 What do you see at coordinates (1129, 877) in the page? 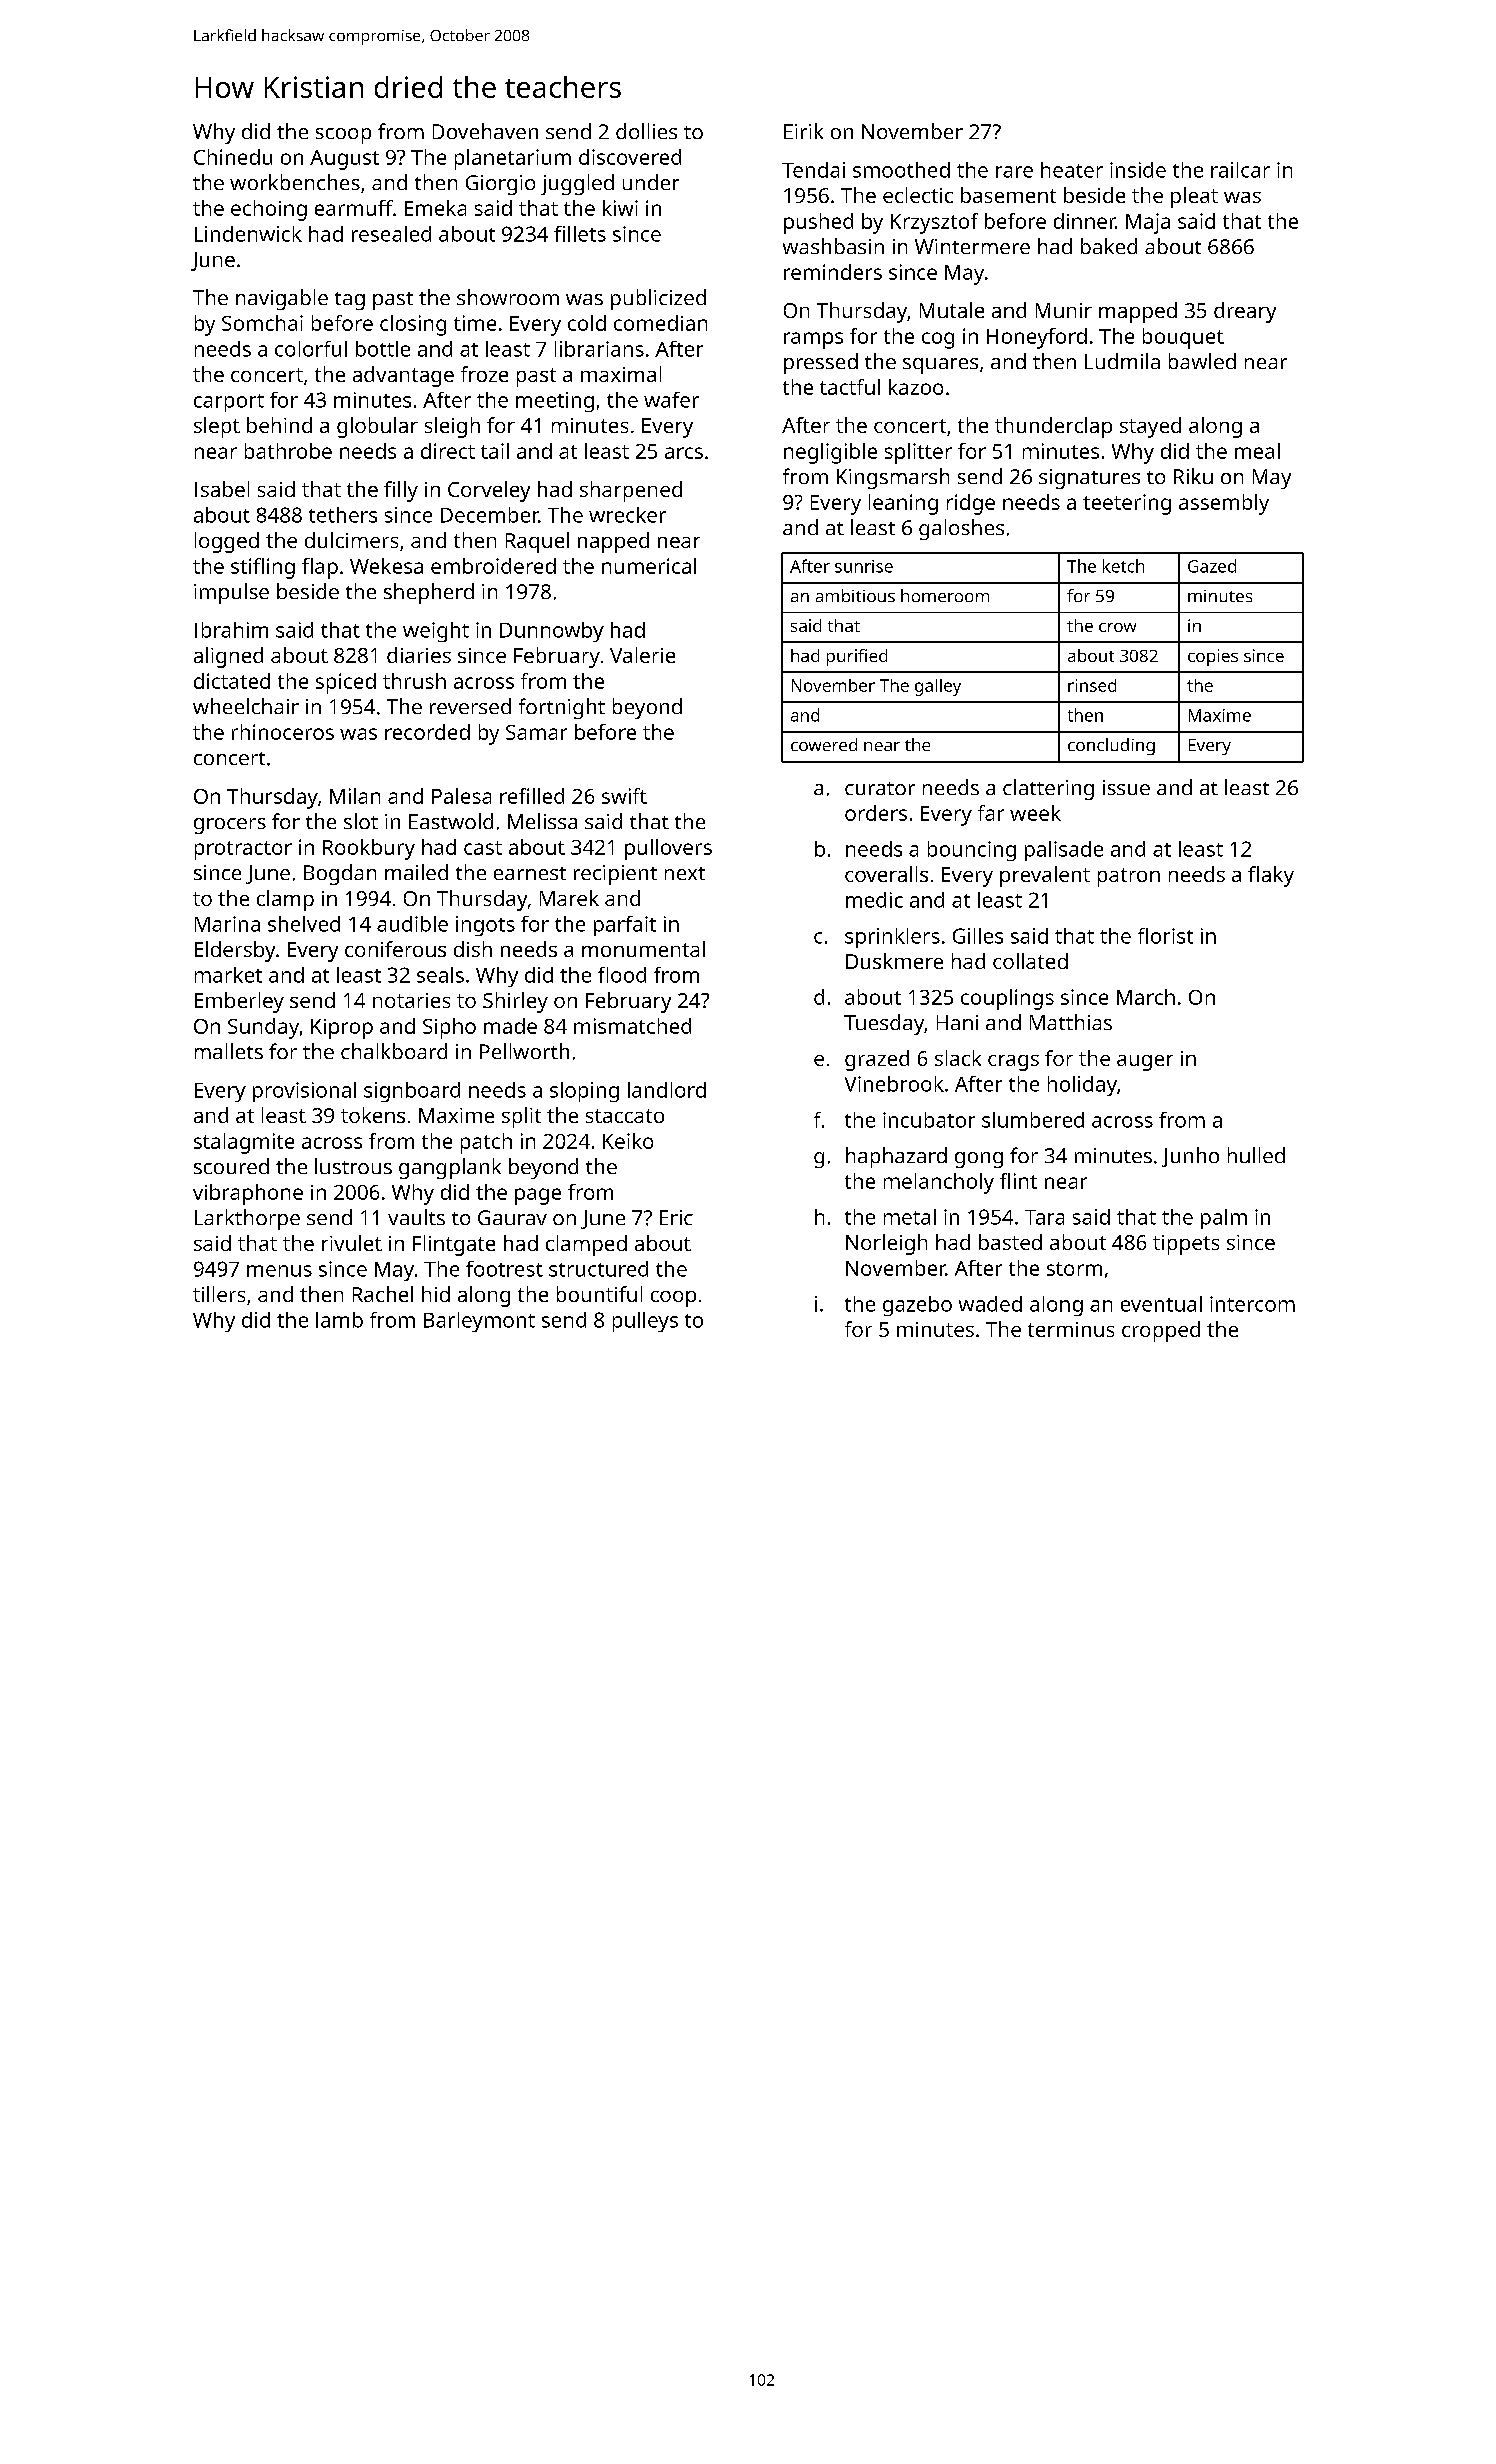
I see `patron` at bounding box center [1129, 877].
